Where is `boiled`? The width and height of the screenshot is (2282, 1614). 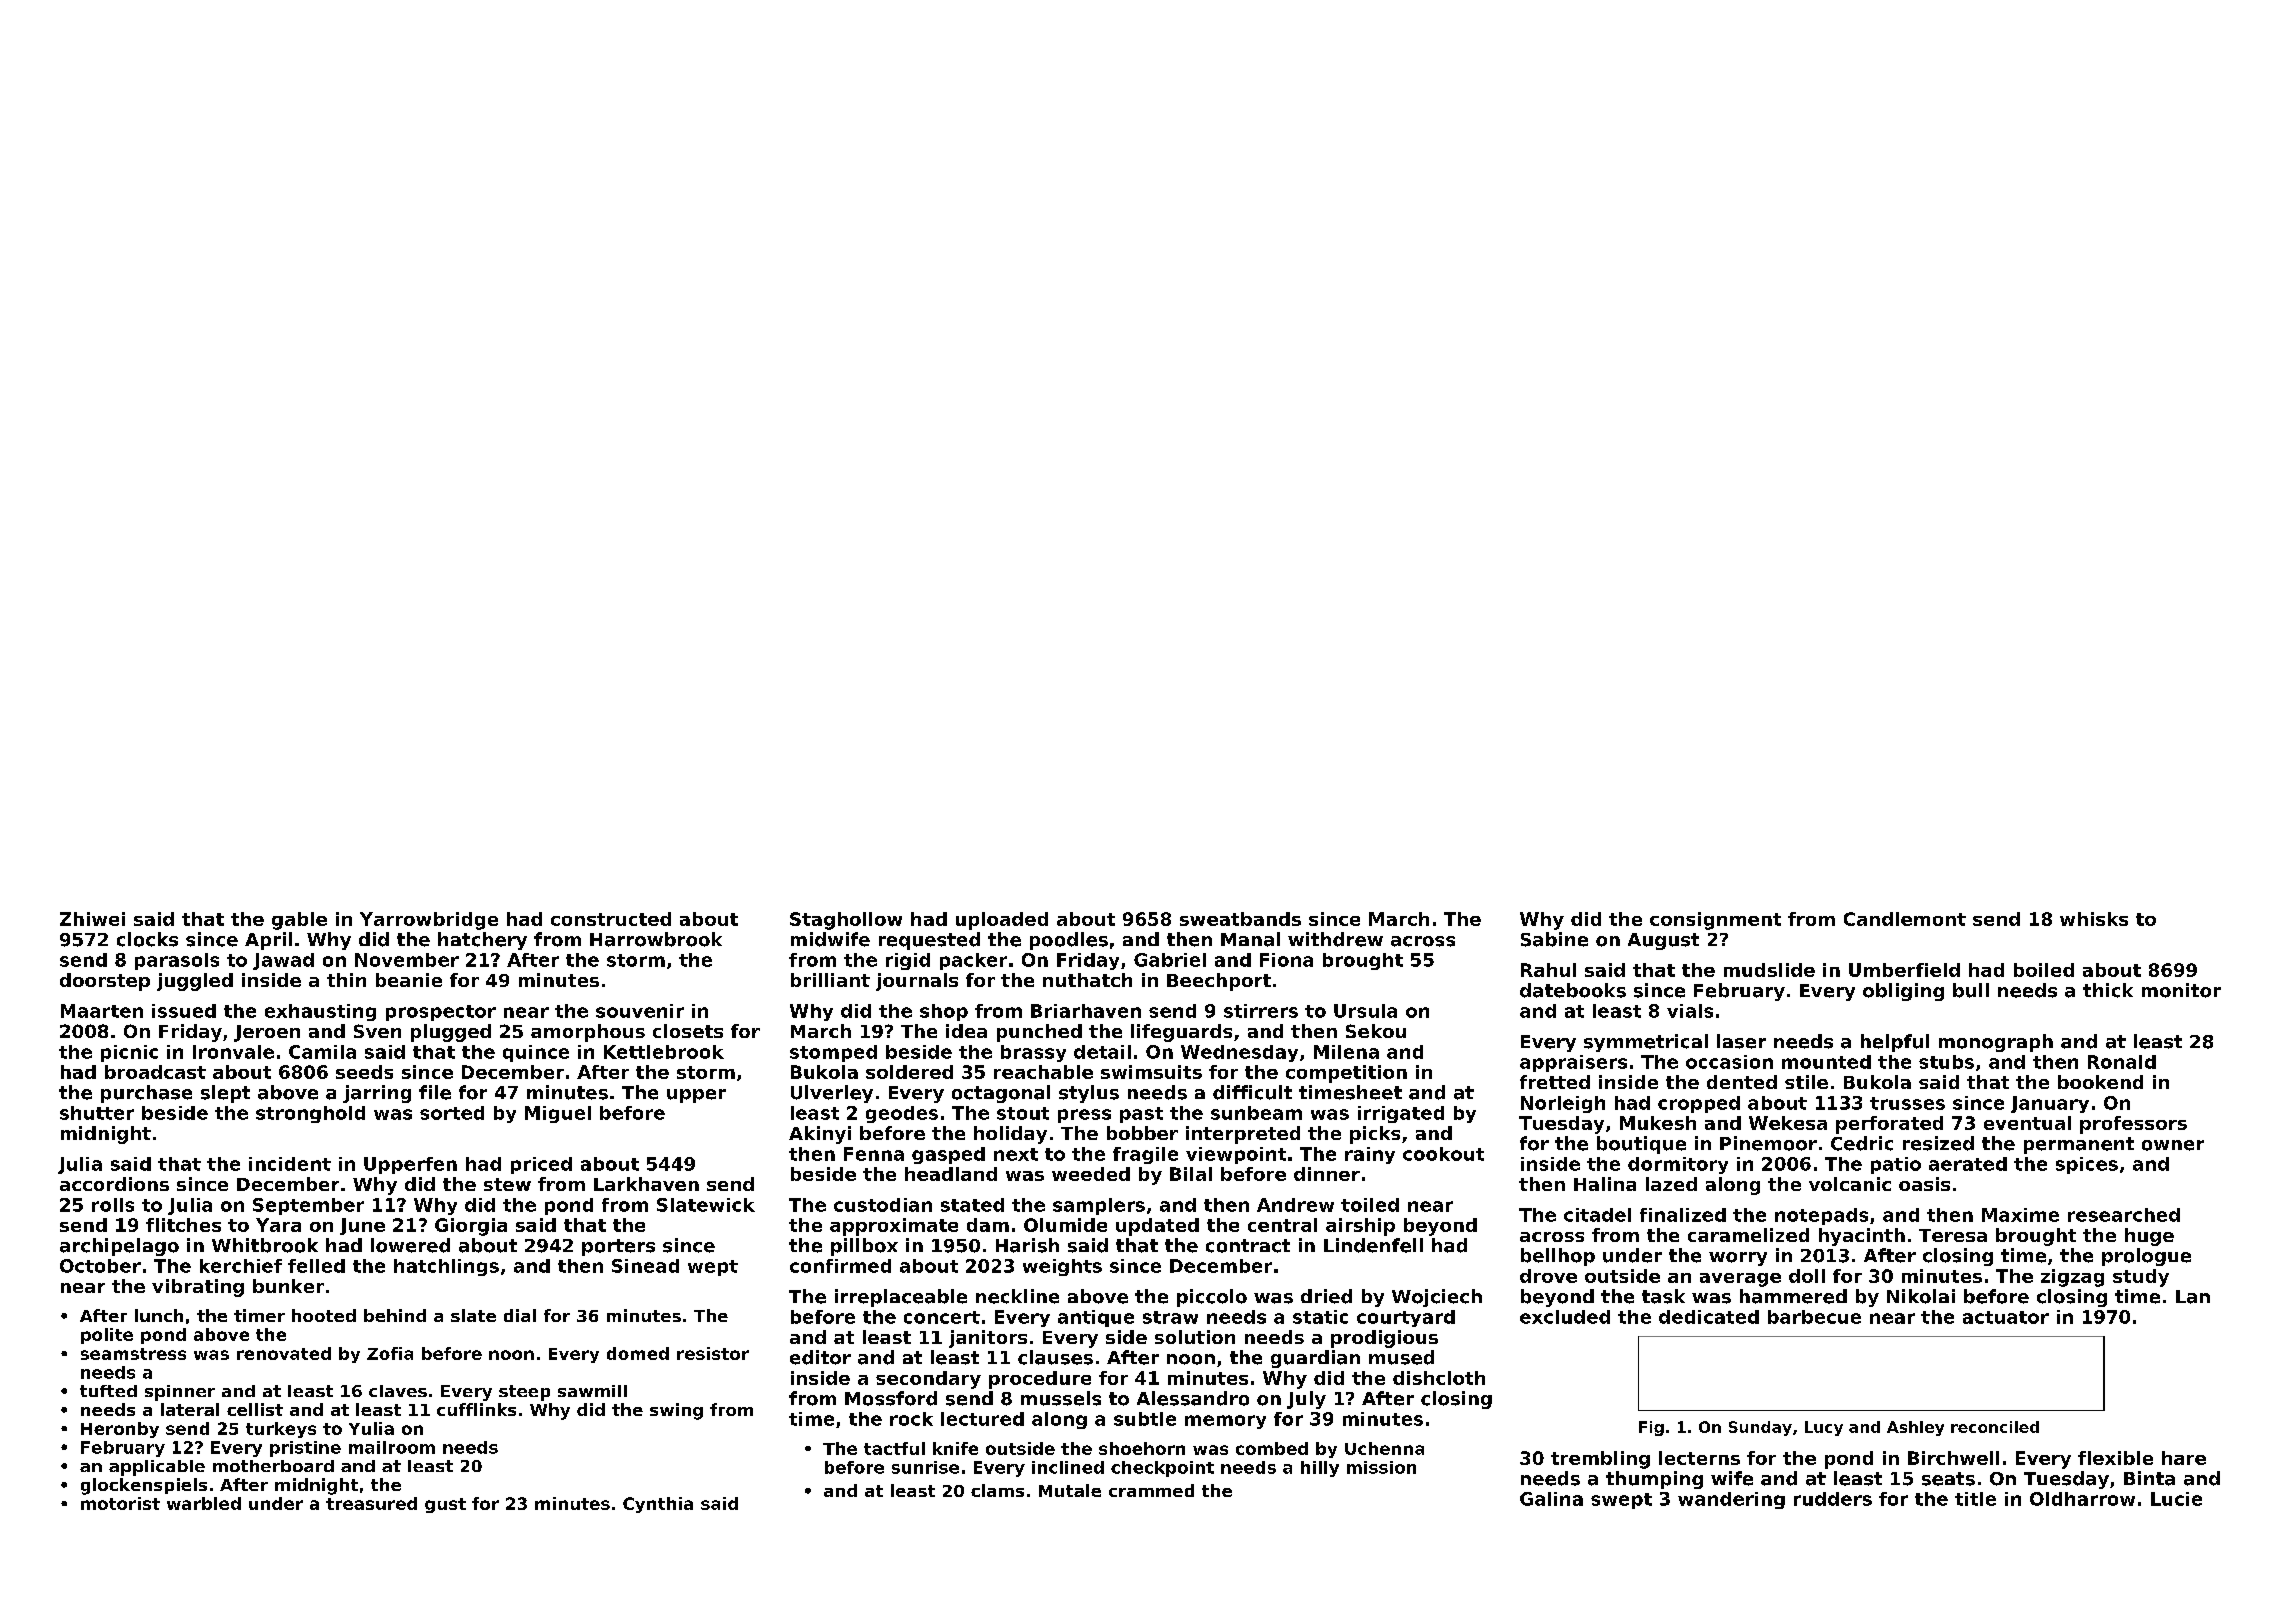 boiled is located at coordinates (2044, 970).
